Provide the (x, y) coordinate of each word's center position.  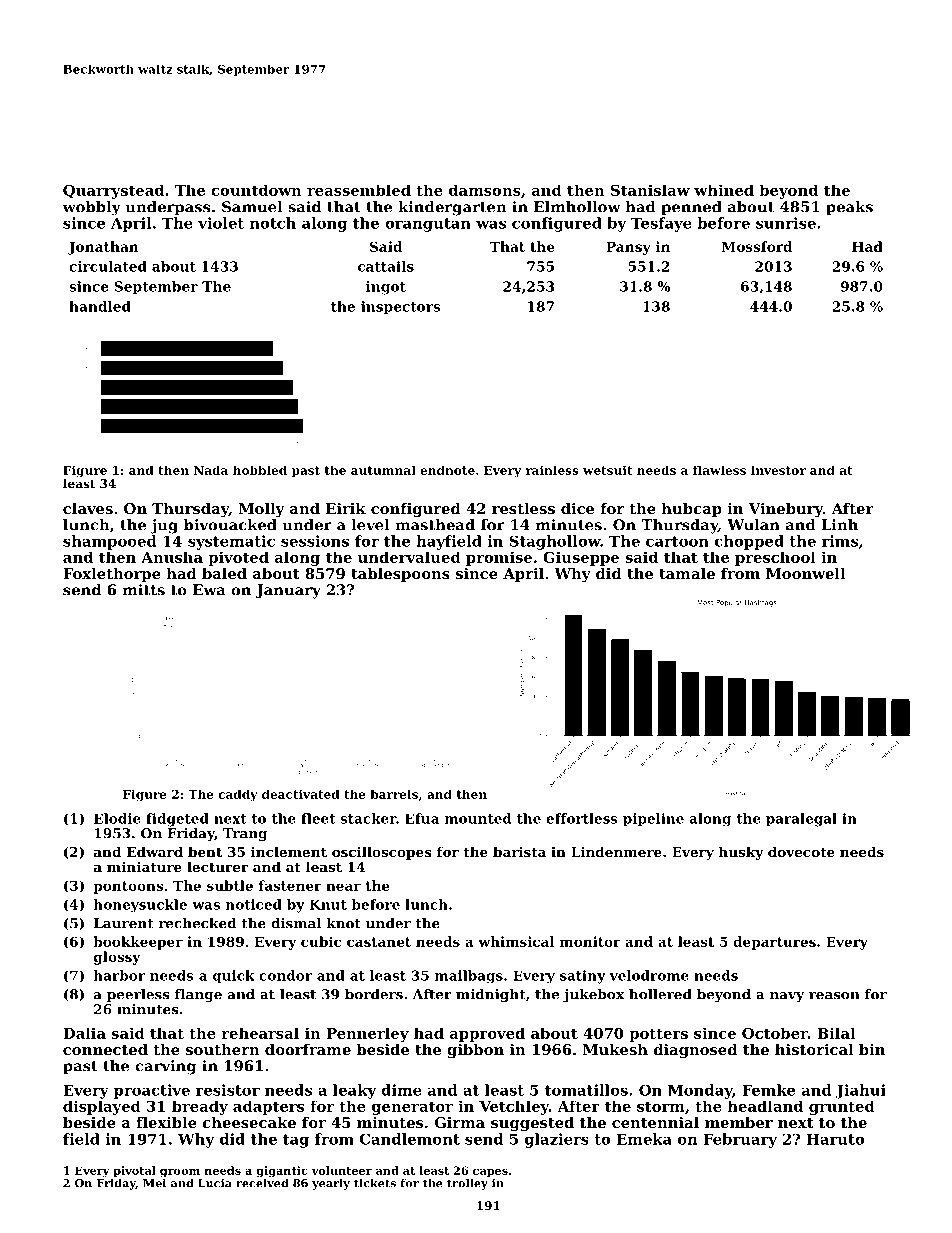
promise (499, 558)
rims (840, 541)
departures (774, 943)
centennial (655, 1122)
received (262, 1183)
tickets (375, 1183)
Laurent (123, 923)
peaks (849, 208)
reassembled (359, 190)
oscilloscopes (382, 853)
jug (164, 526)
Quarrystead (113, 191)
